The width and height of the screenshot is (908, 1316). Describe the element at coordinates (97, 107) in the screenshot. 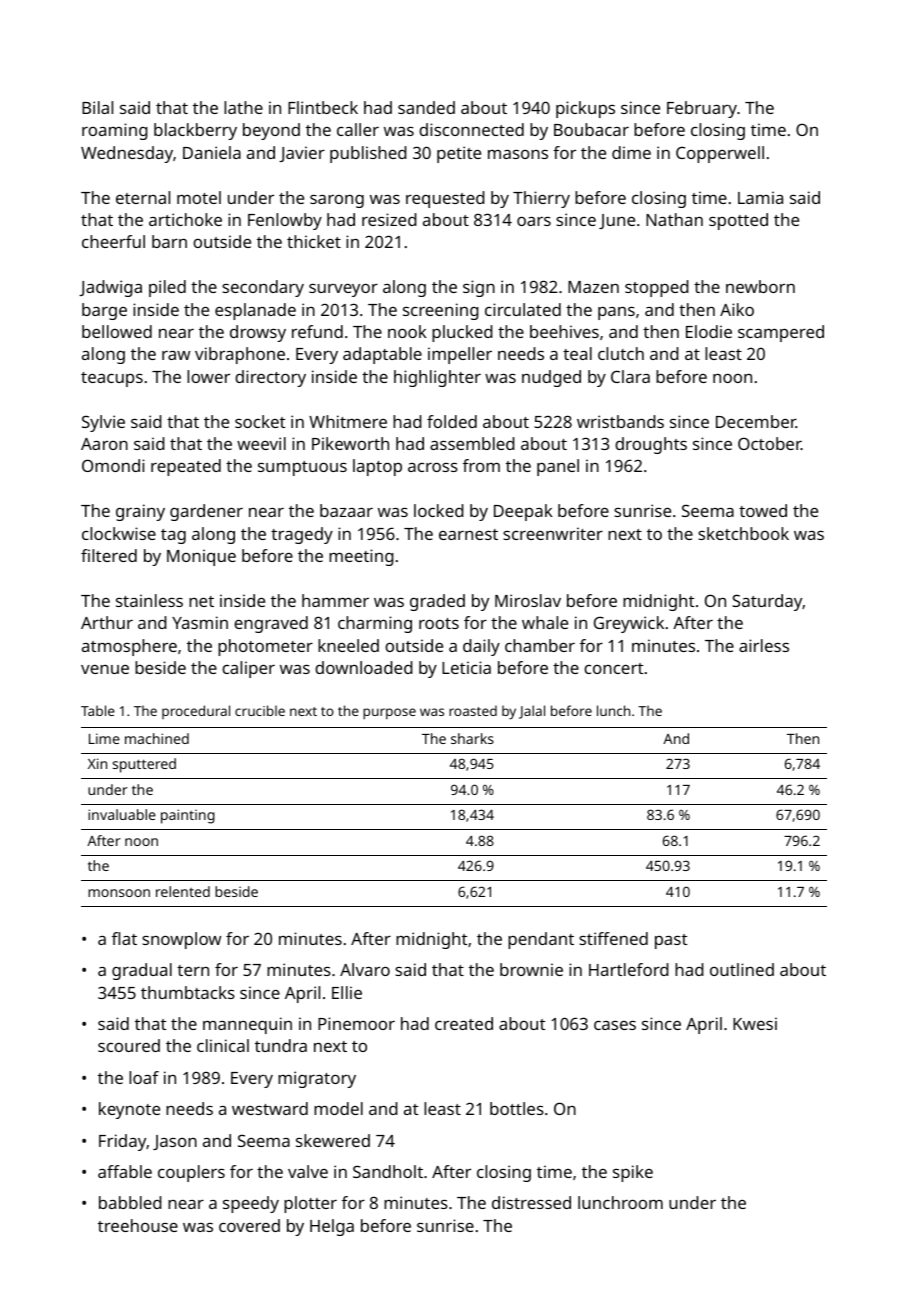

I see `Bilal` at that location.
